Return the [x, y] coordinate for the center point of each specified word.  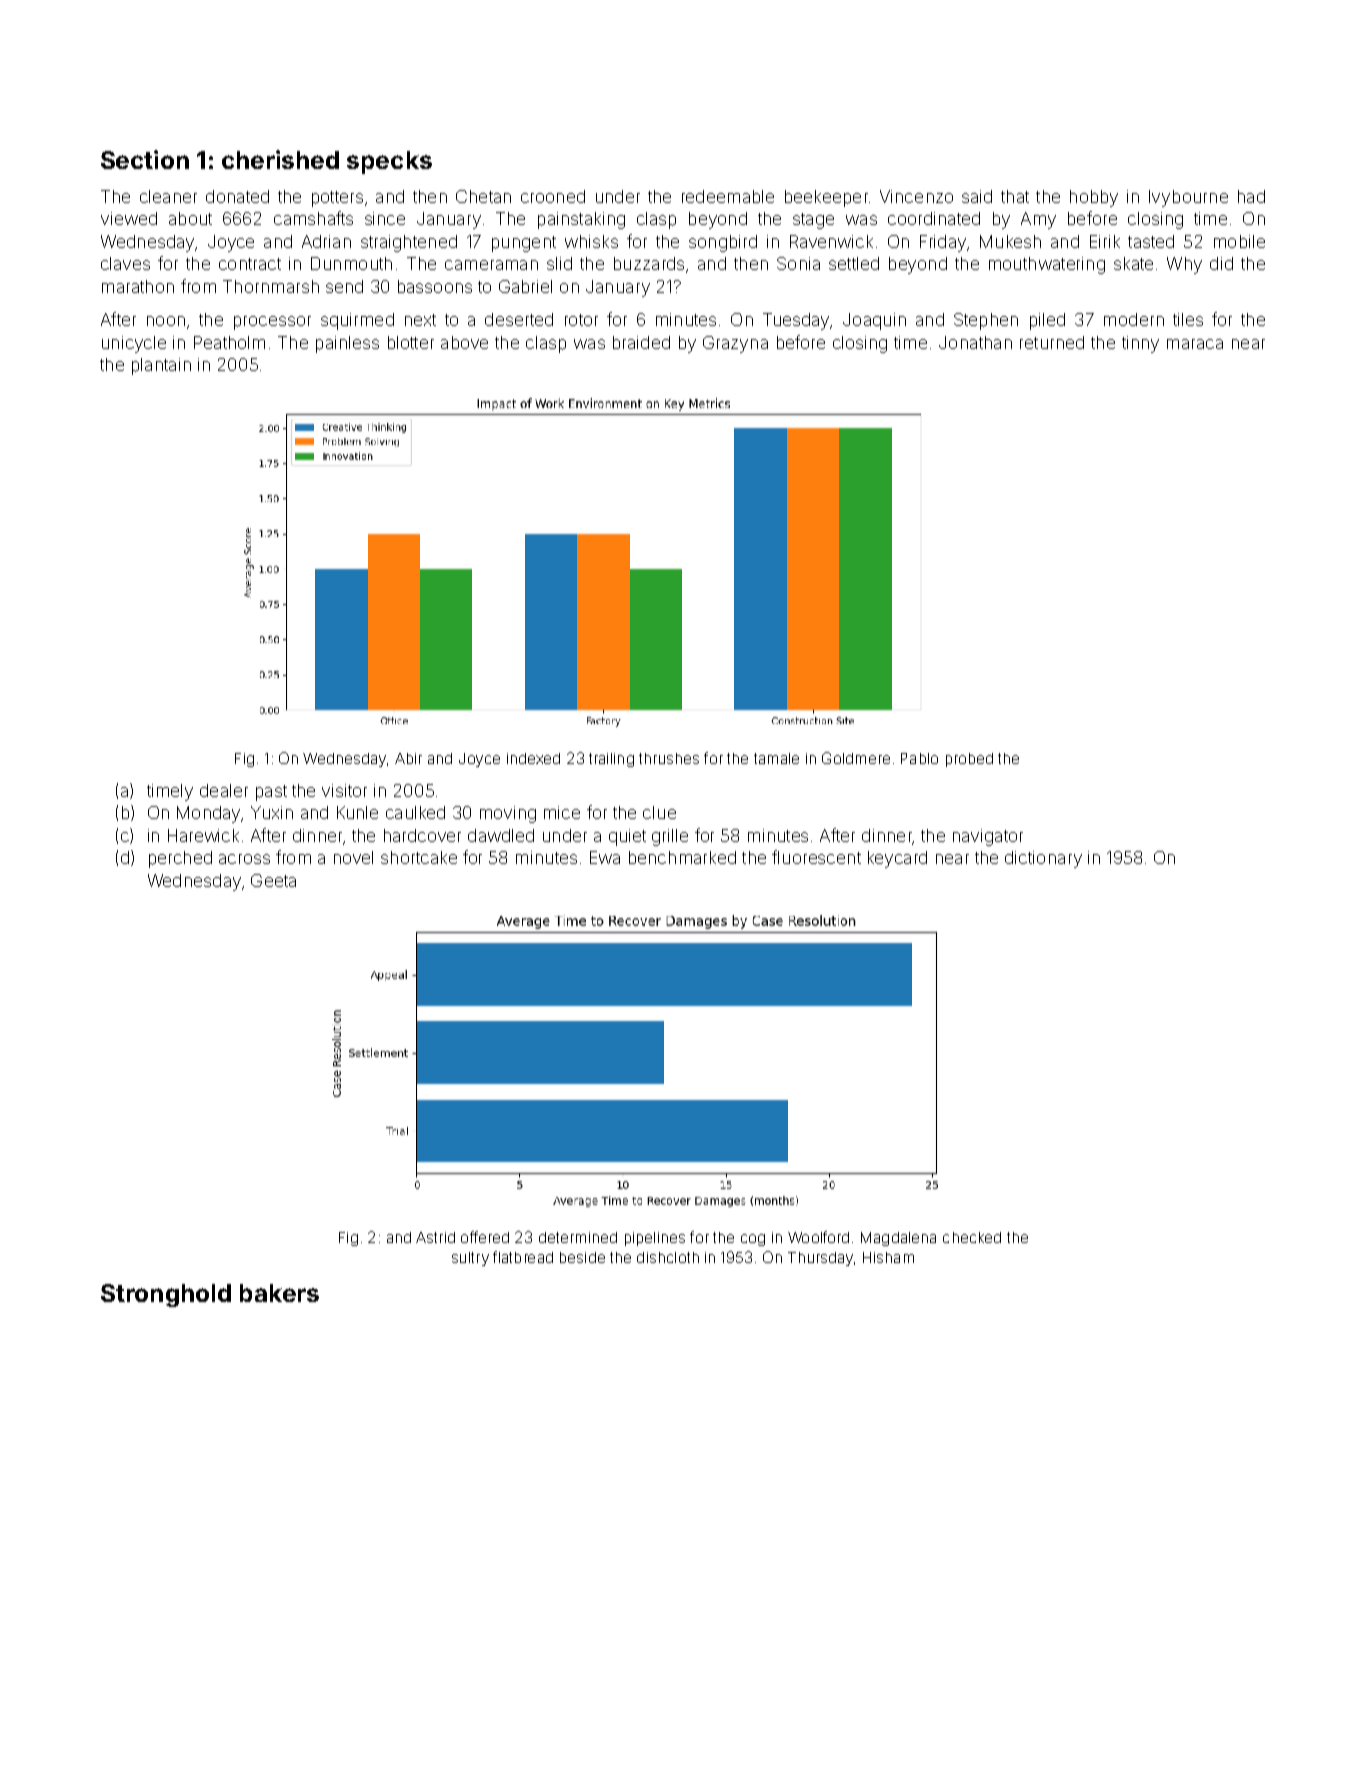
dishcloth [668, 1257]
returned [1052, 342]
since [385, 218]
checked [972, 1237]
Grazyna [735, 344]
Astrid [435, 1237]
